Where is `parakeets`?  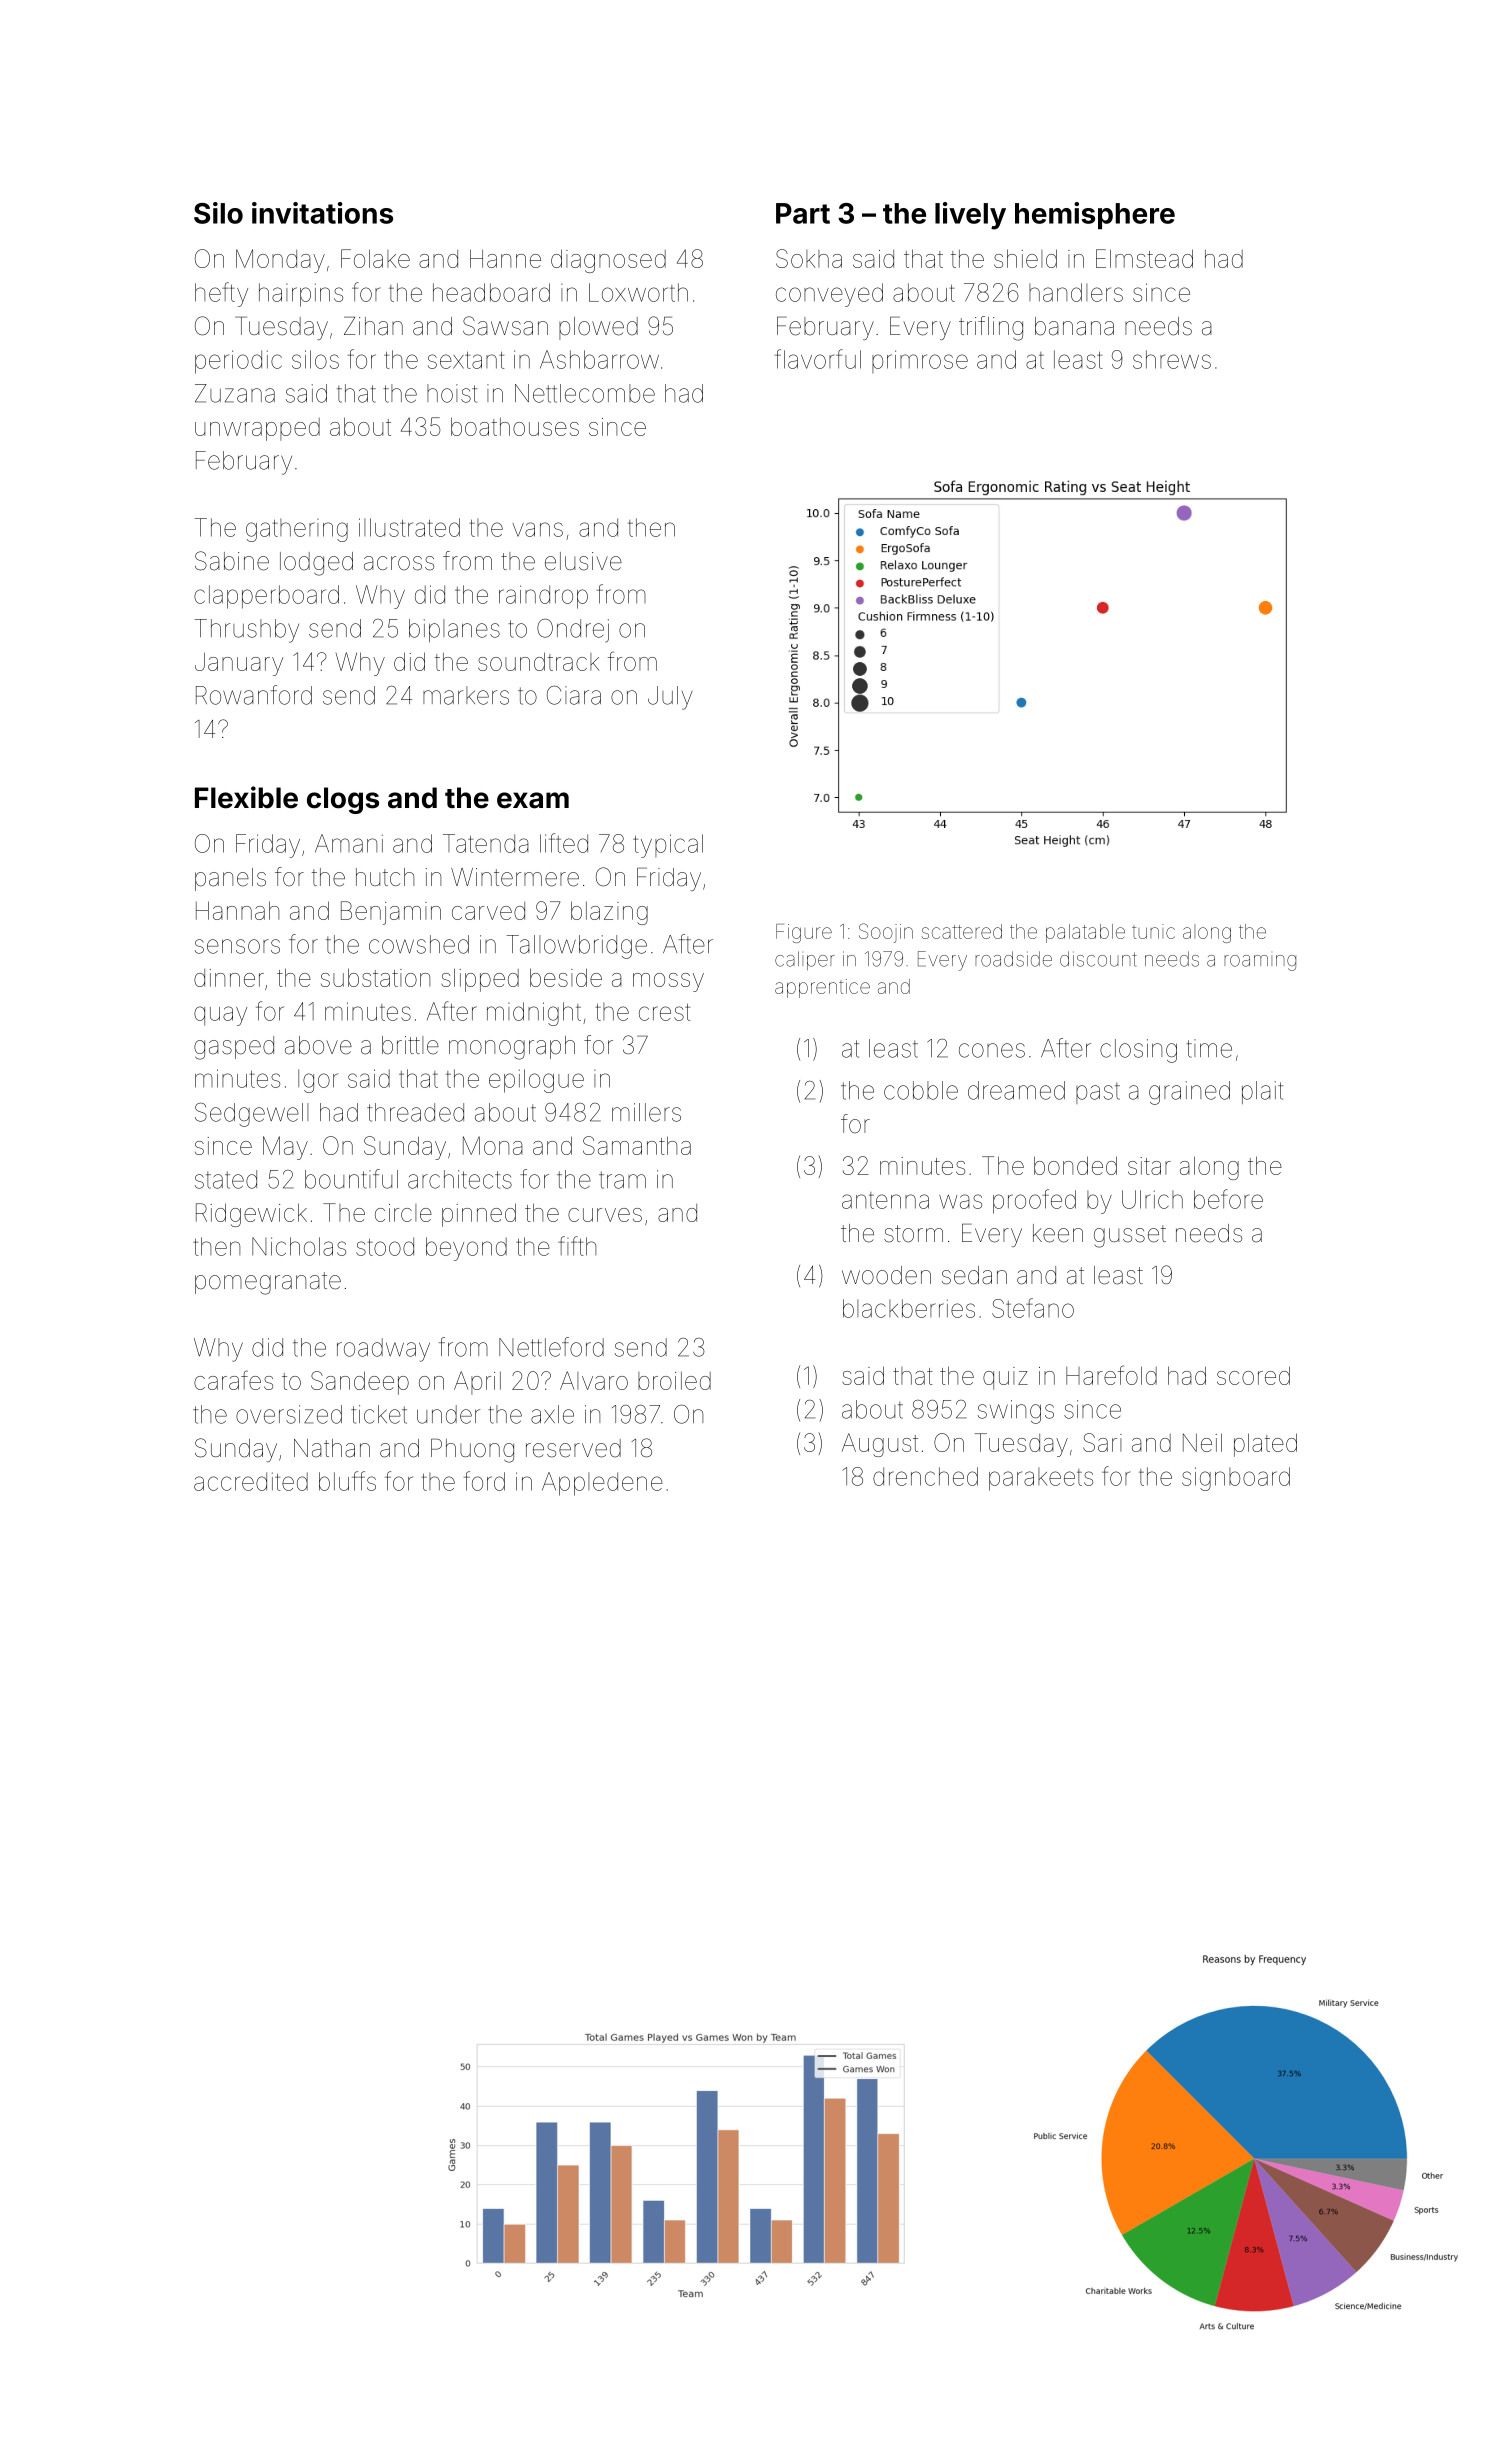 parakeets is located at coordinates (1041, 1479).
